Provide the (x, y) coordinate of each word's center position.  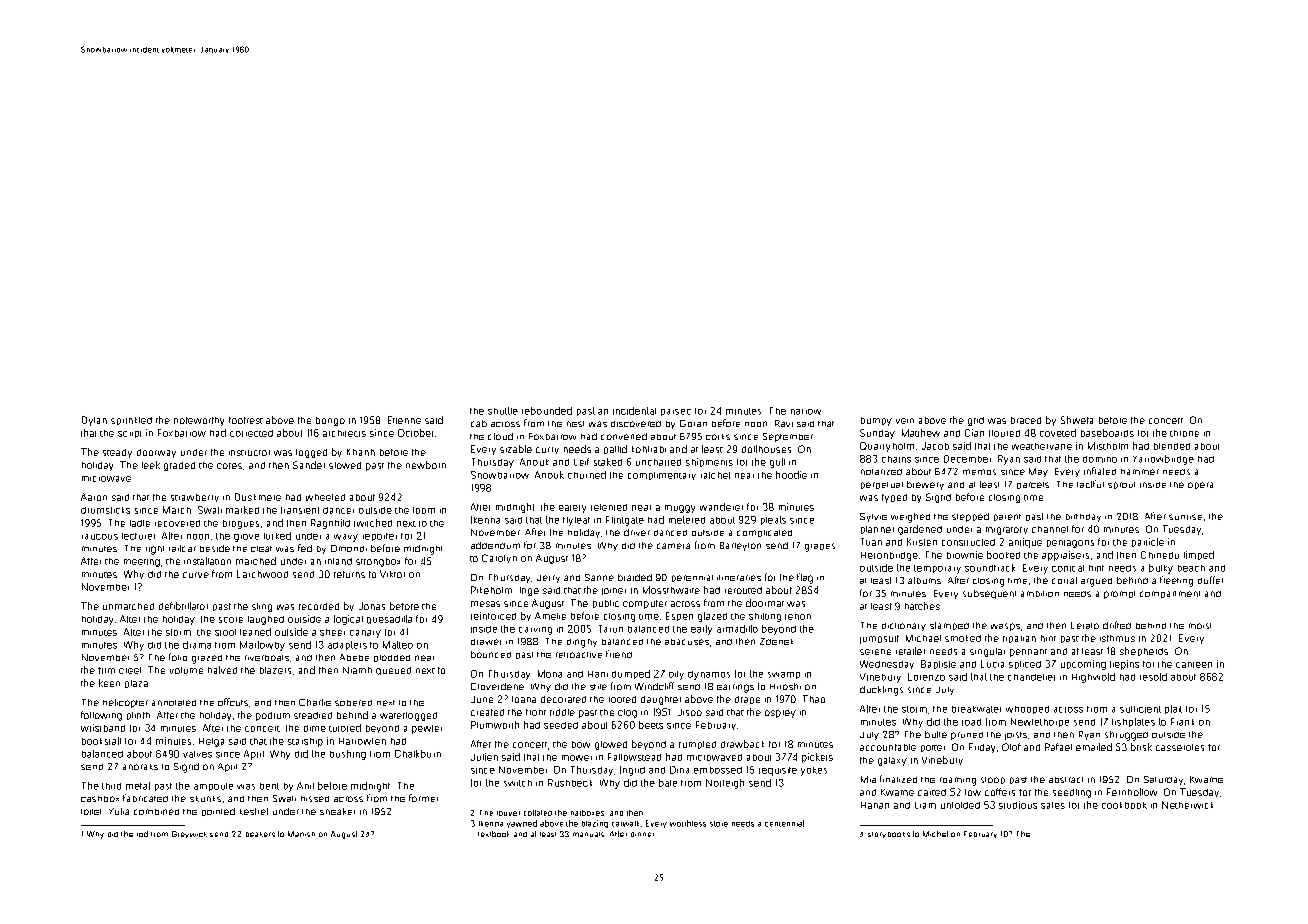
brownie (965, 555)
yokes (814, 771)
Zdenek (776, 641)
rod (142, 834)
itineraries (739, 578)
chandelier (1031, 677)
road (971, 722)
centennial (784, 823)
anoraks (140, 767)
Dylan (94, 421)
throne (1184, 433)
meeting (142, 563)
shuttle (503, 411)
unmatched (128, 606)
